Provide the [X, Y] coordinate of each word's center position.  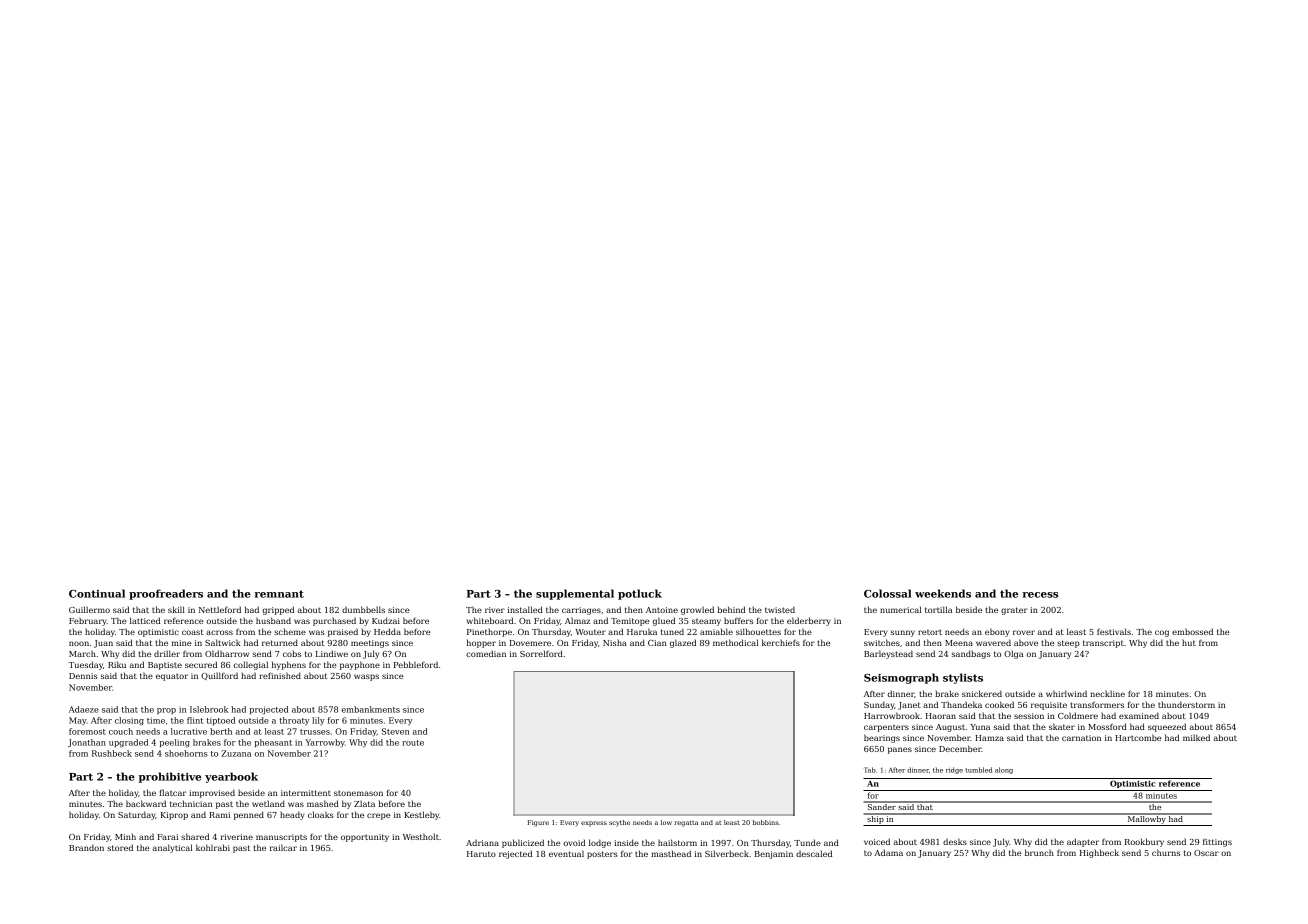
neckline [1107, 693]
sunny [903, 633]
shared [195, 836]
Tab [870, 770]
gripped [278, 610]
